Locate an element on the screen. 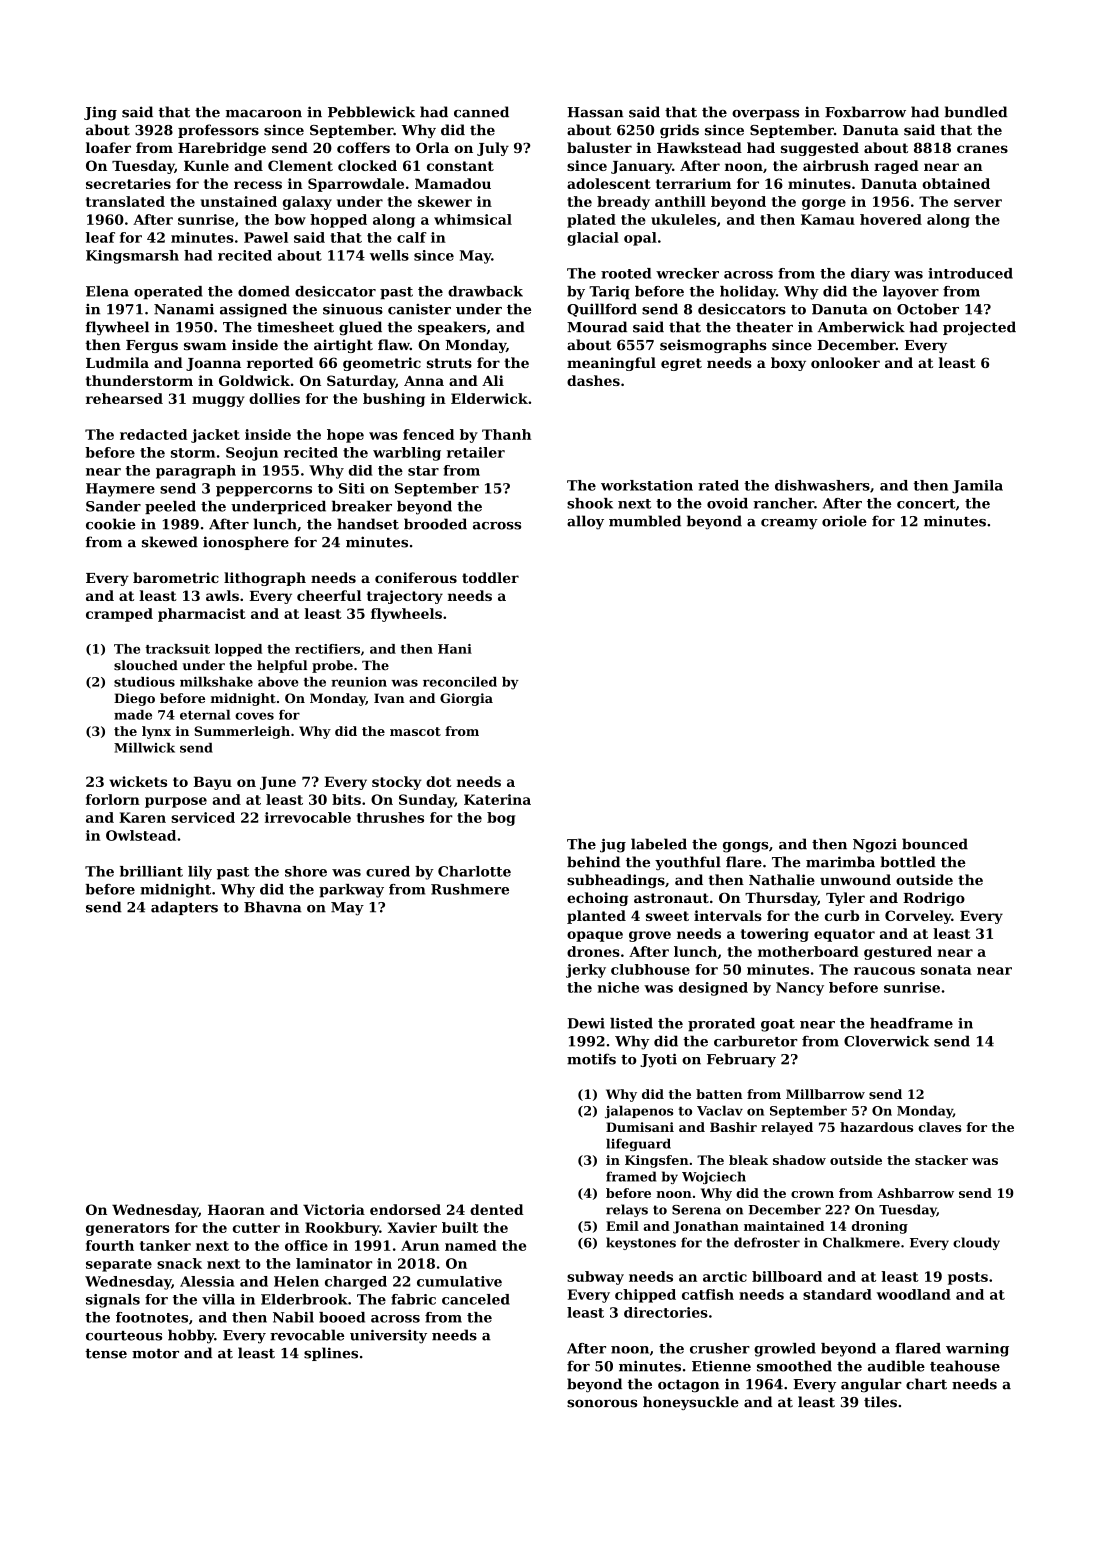  domed is located at coordinates (264, 291).
